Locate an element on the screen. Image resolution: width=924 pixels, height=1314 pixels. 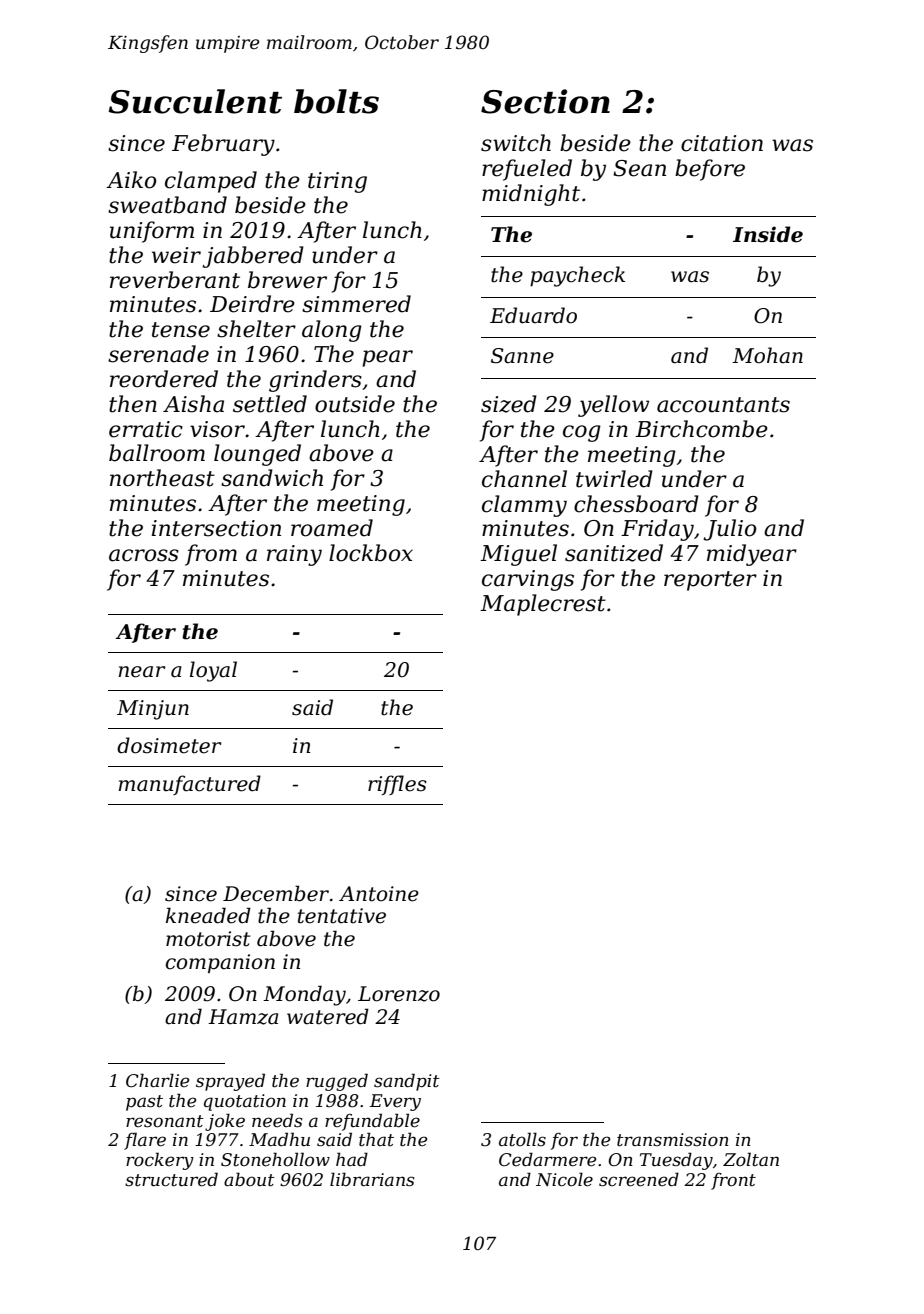
Nicole is located at coordinates (564, 1179).
